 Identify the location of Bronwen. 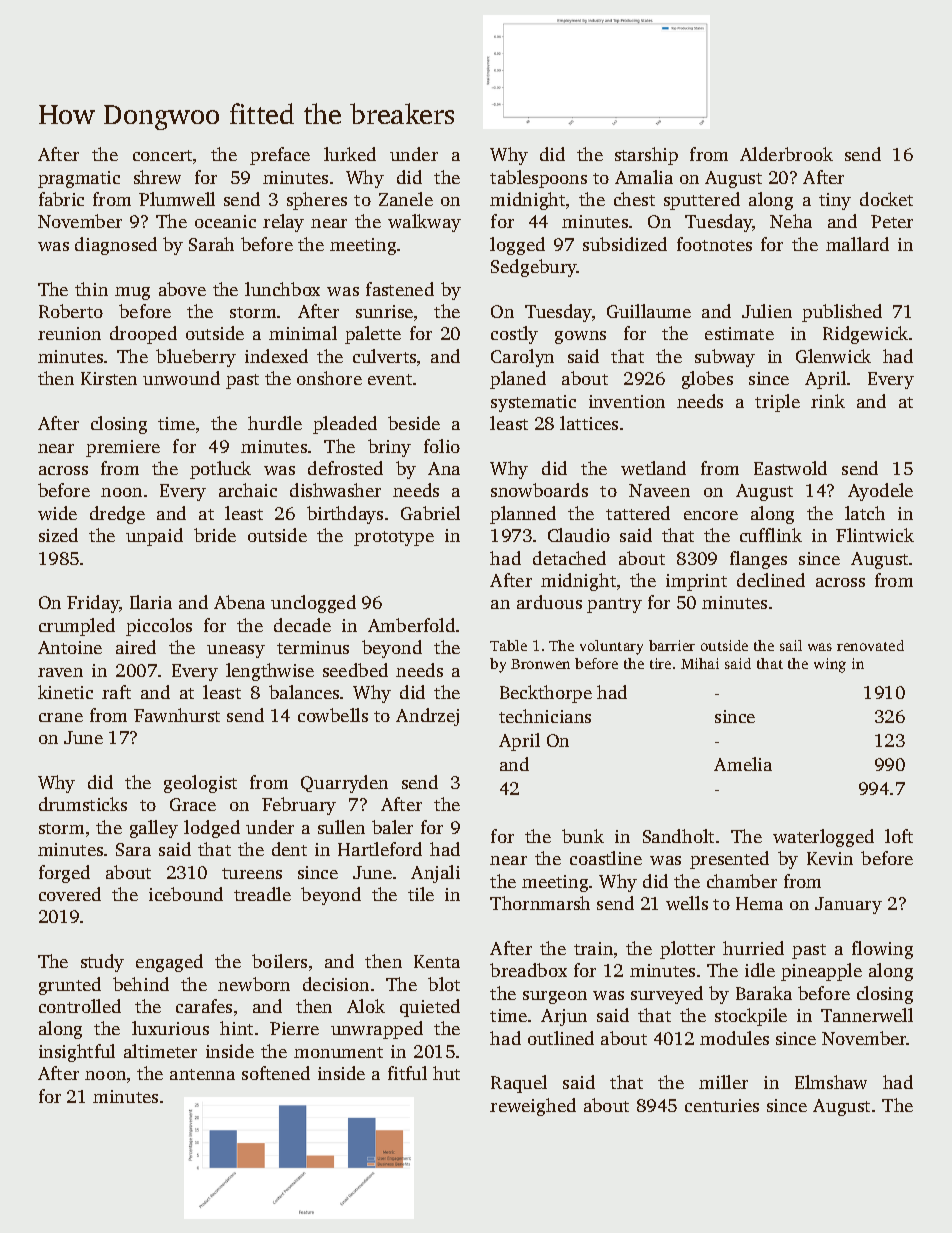
(540, 664).
